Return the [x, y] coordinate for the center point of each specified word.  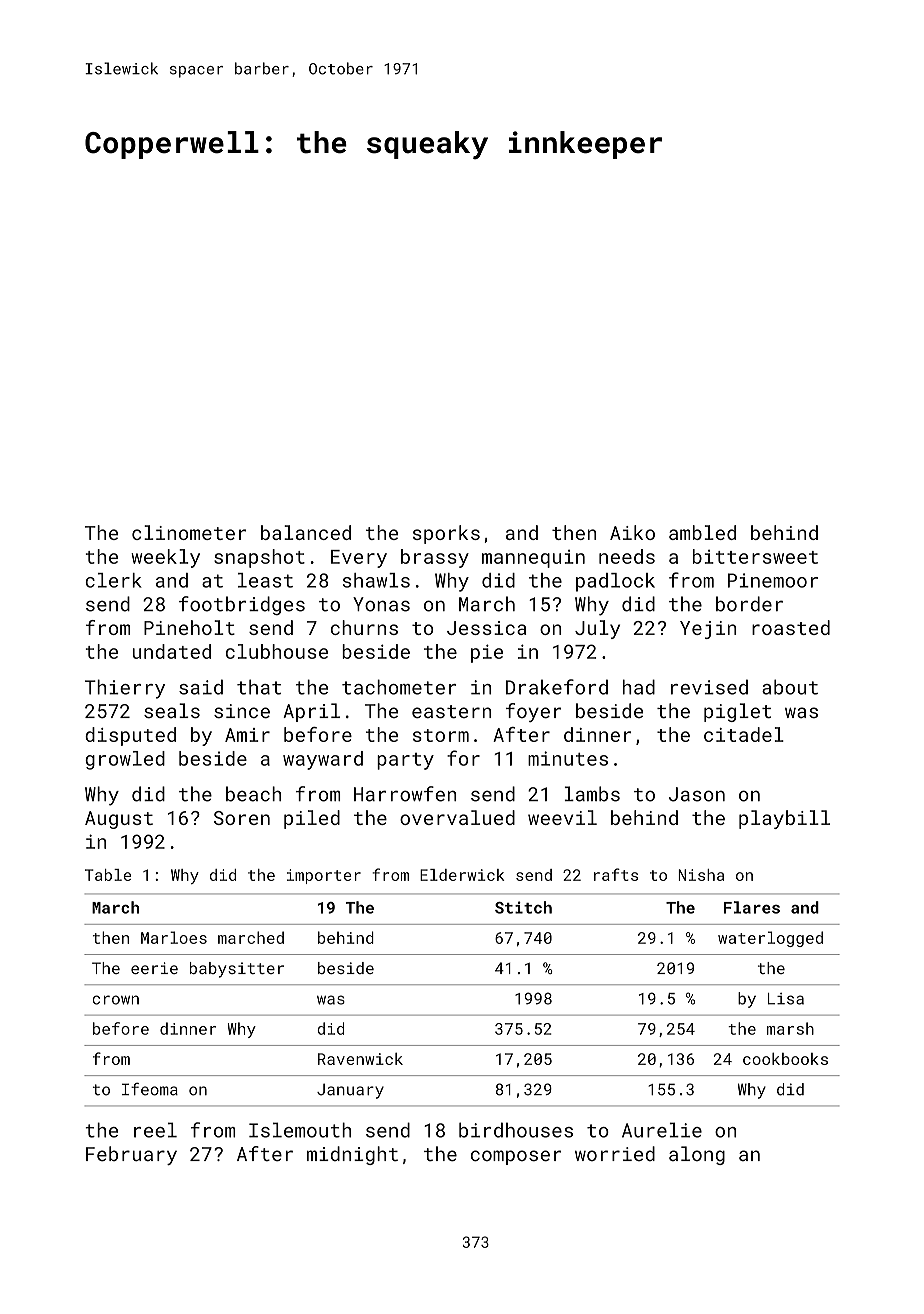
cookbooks [785, 1059]
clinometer [189, 532]
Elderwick [462, 875]
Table [108, 875]
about [790, 687]
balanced [306, 532]
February [131, 1155]
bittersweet [755, 556]
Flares [752, 907]
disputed [130, 736]
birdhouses [516, 1130]
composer [516, 1157]
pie [487, 653]
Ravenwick [360, 1059]
